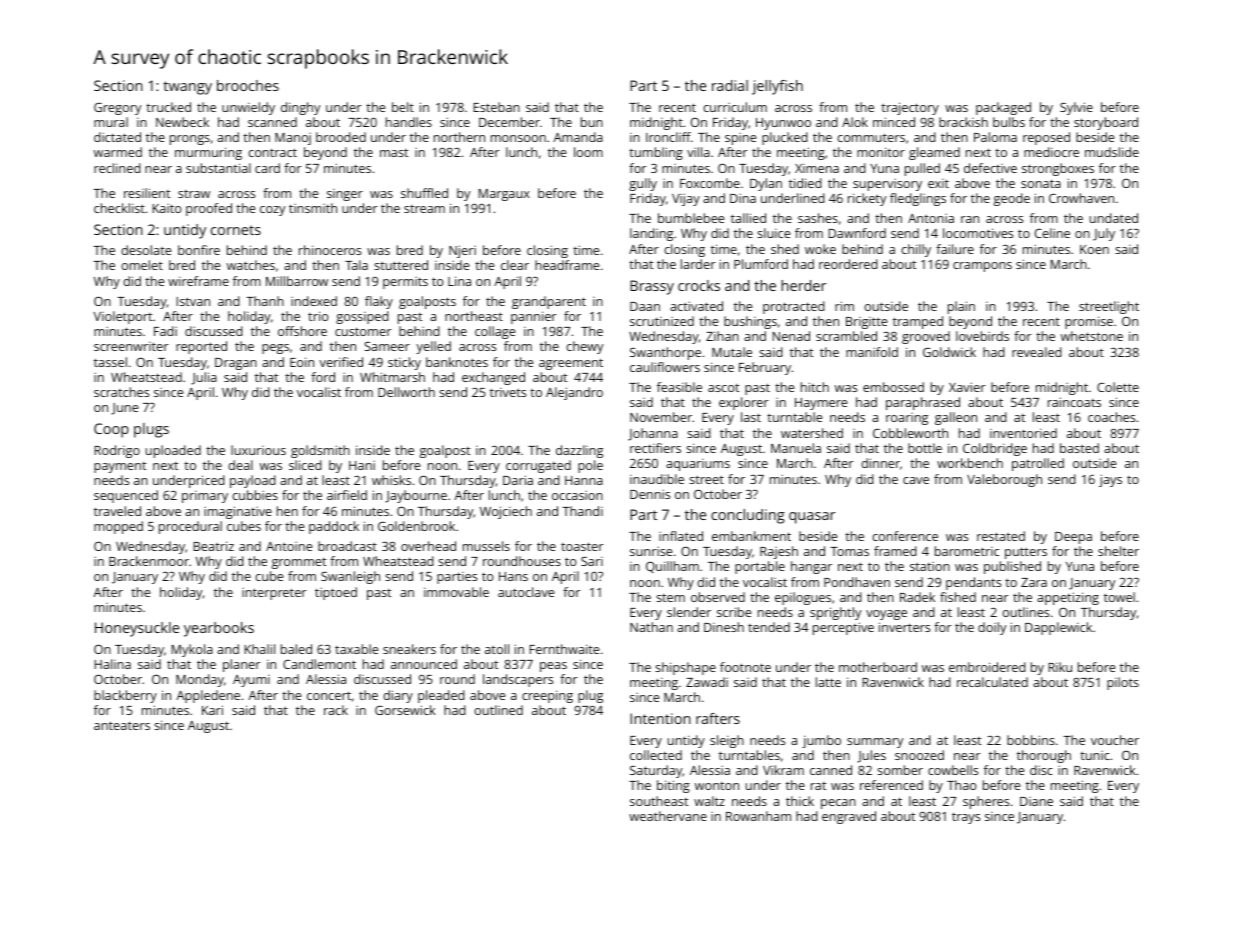  What do you see at coordinates (995, 449) in the screenshot?
I see `Coldbridge` at bounding box center [995, 449].
